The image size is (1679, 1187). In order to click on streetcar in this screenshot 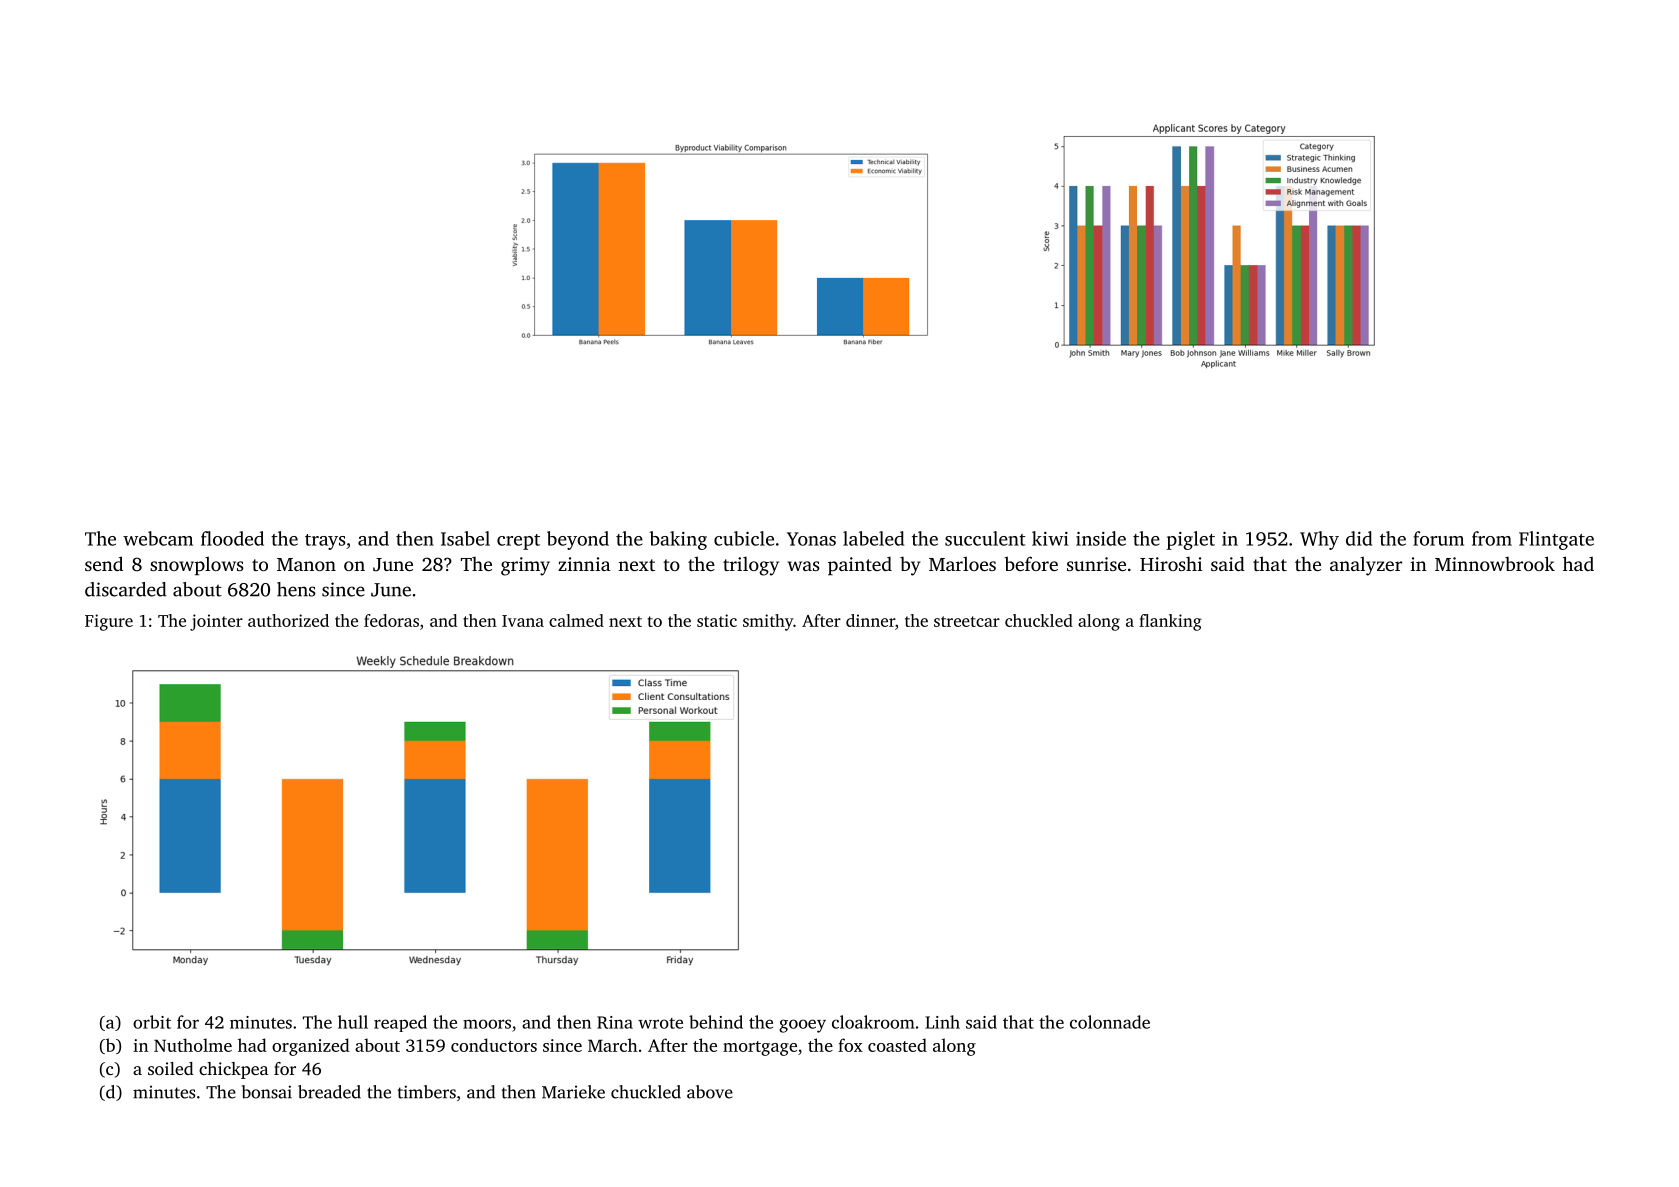, I will do `click(967, 621)`.
